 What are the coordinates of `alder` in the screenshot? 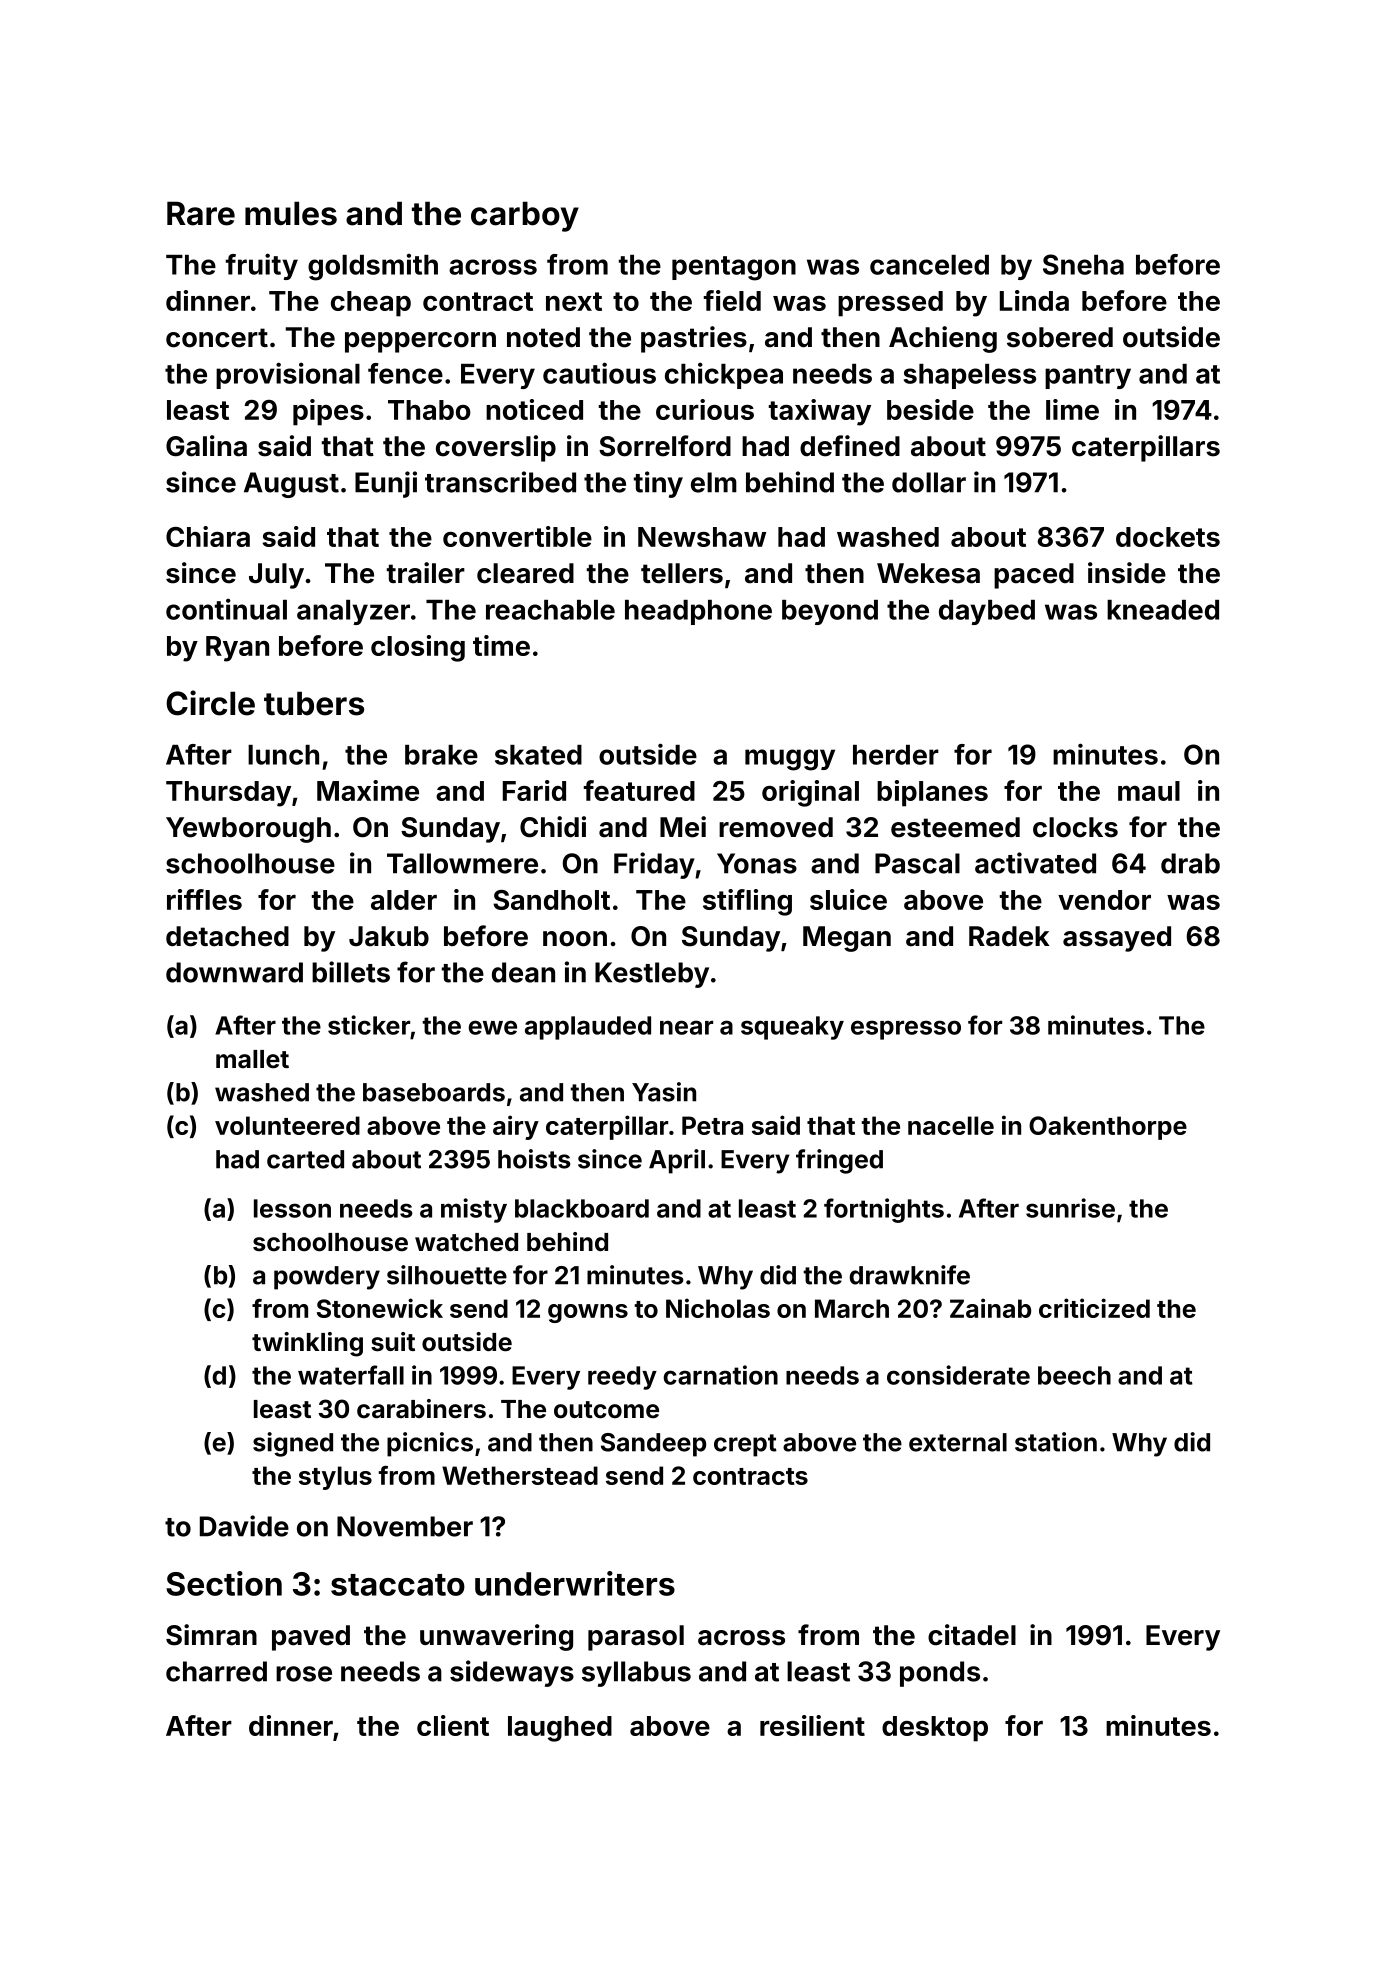 It's located at (404, 900).
